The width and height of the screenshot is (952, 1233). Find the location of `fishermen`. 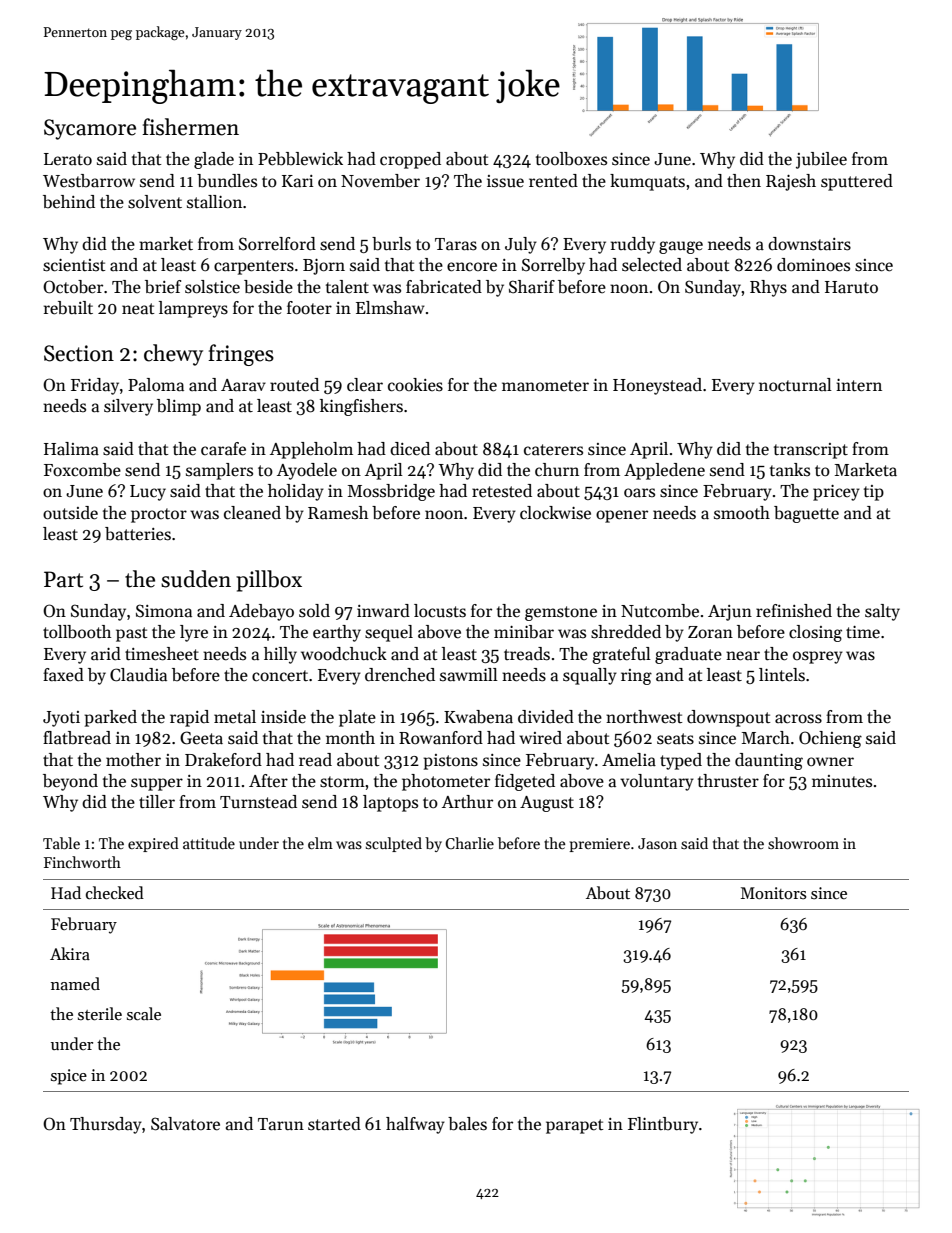

fishermen is located at coordinates (190, 127).
